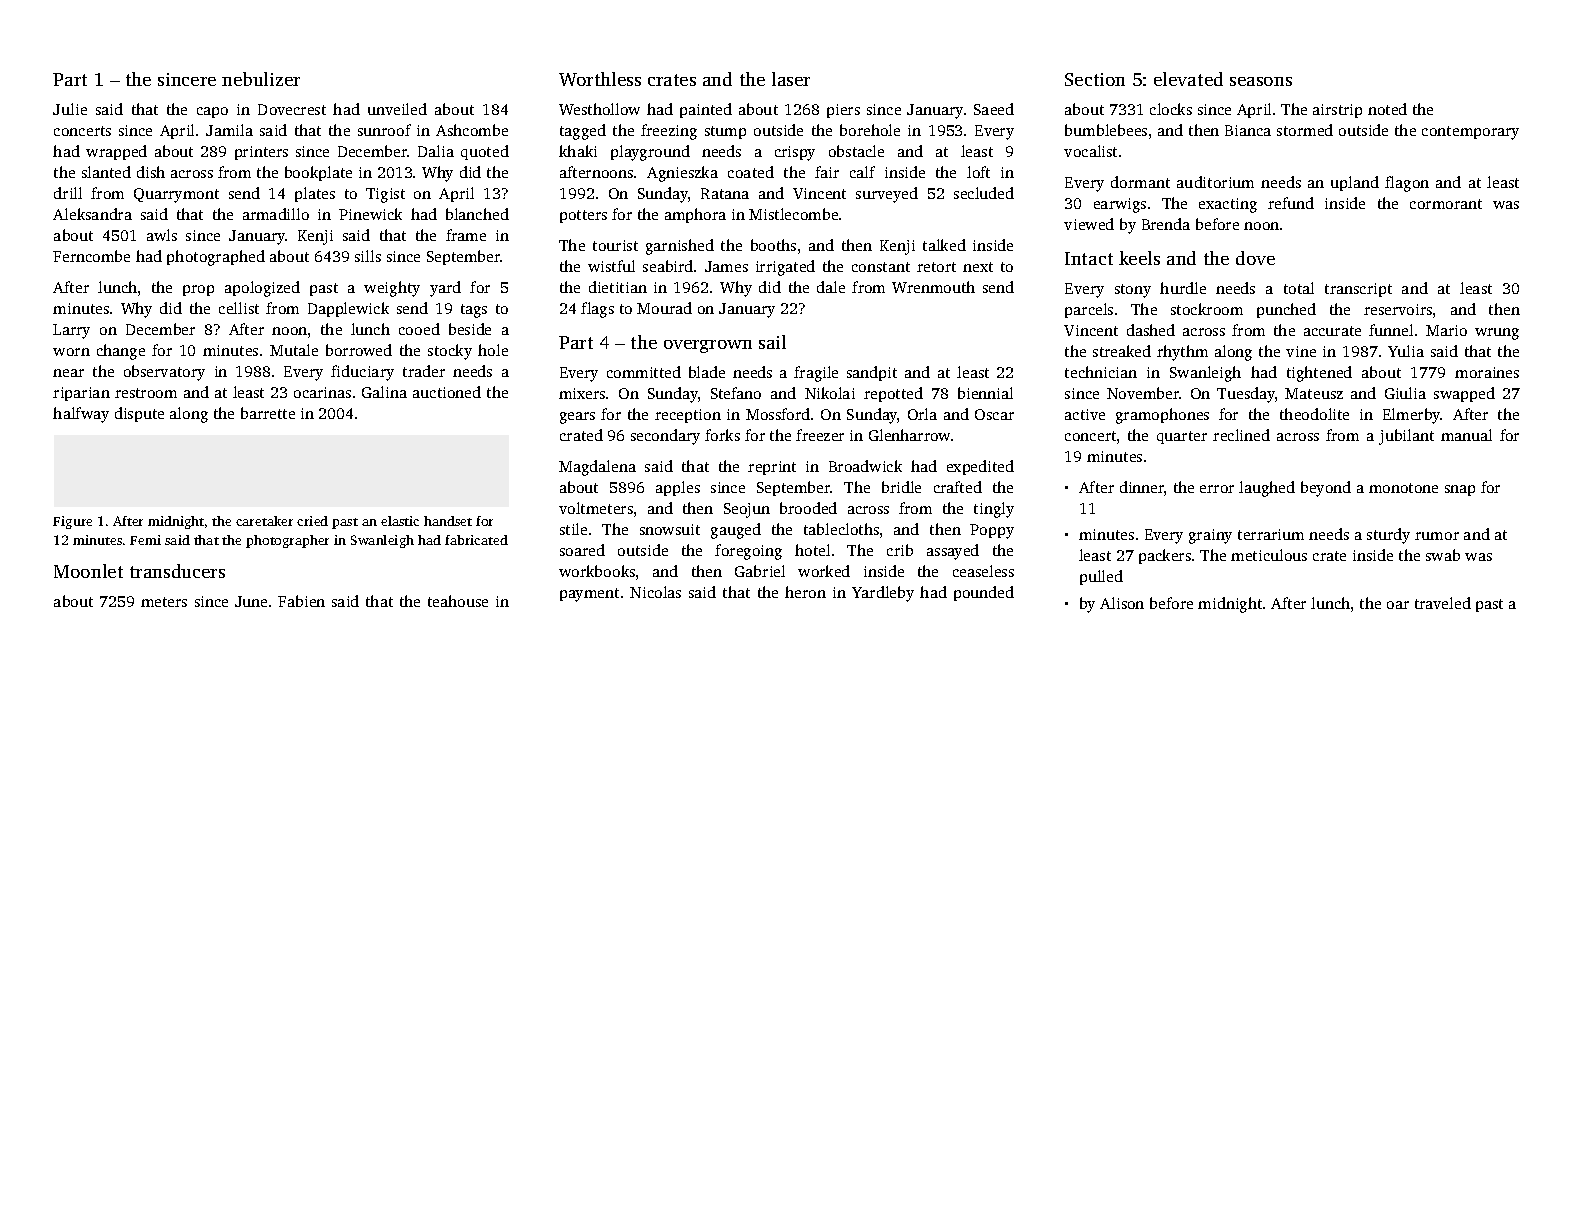 This screenshot has height=1217, width=1574. I want to click on punched, so click(1286, 310).
